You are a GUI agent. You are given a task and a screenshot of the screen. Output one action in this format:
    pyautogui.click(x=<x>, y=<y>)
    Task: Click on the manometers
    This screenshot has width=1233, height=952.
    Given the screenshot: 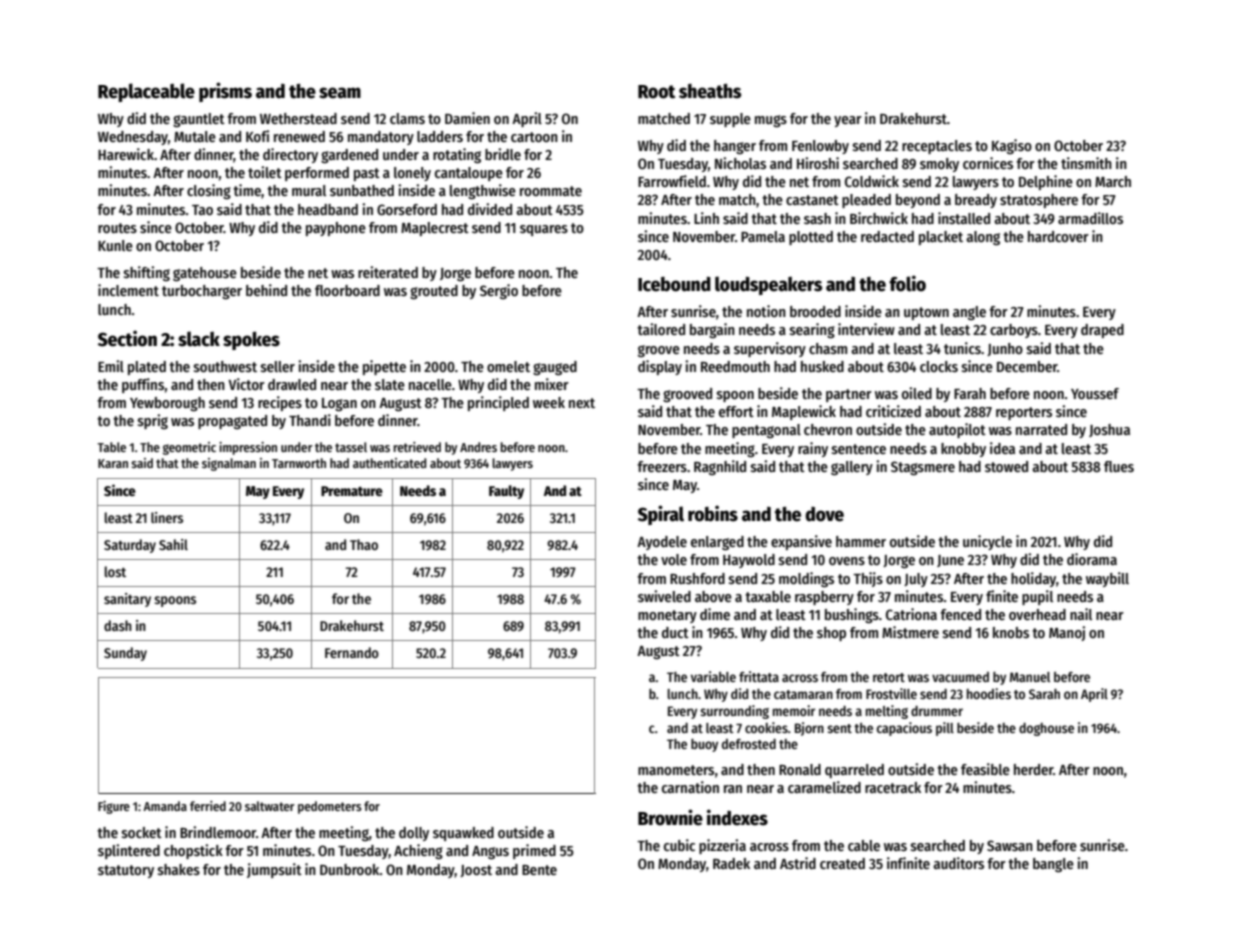 What is the action you would take?
    pyautogui.click(x=676, y=770)
